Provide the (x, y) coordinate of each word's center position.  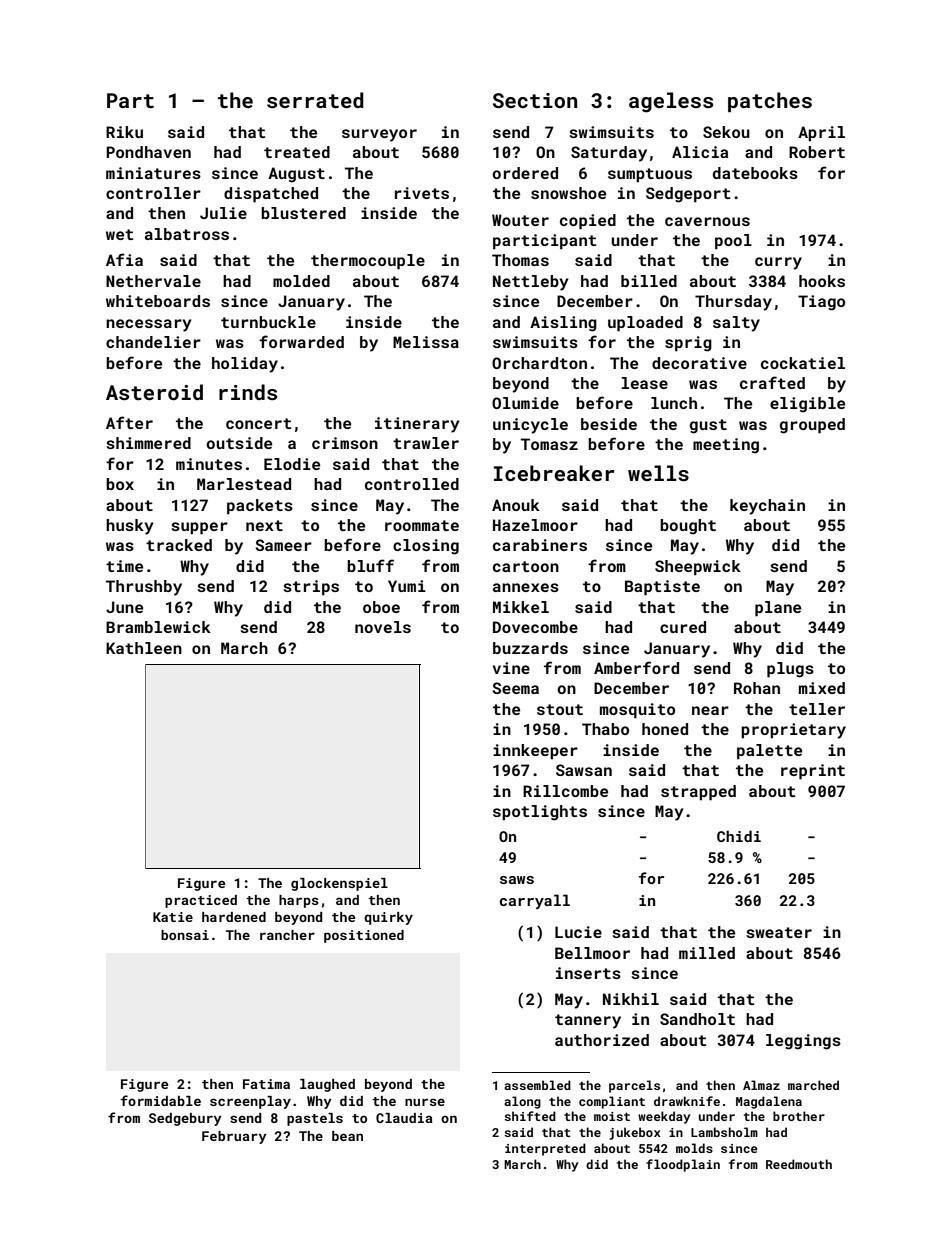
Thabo (605, 729)
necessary (149, 325)
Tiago (821, 303)
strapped (698, 793)
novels (383, 627)
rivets (422, 193)
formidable (160, 1100)
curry (778, 263)
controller (153, 193)
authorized (602, 1040)
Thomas (520, 260)
